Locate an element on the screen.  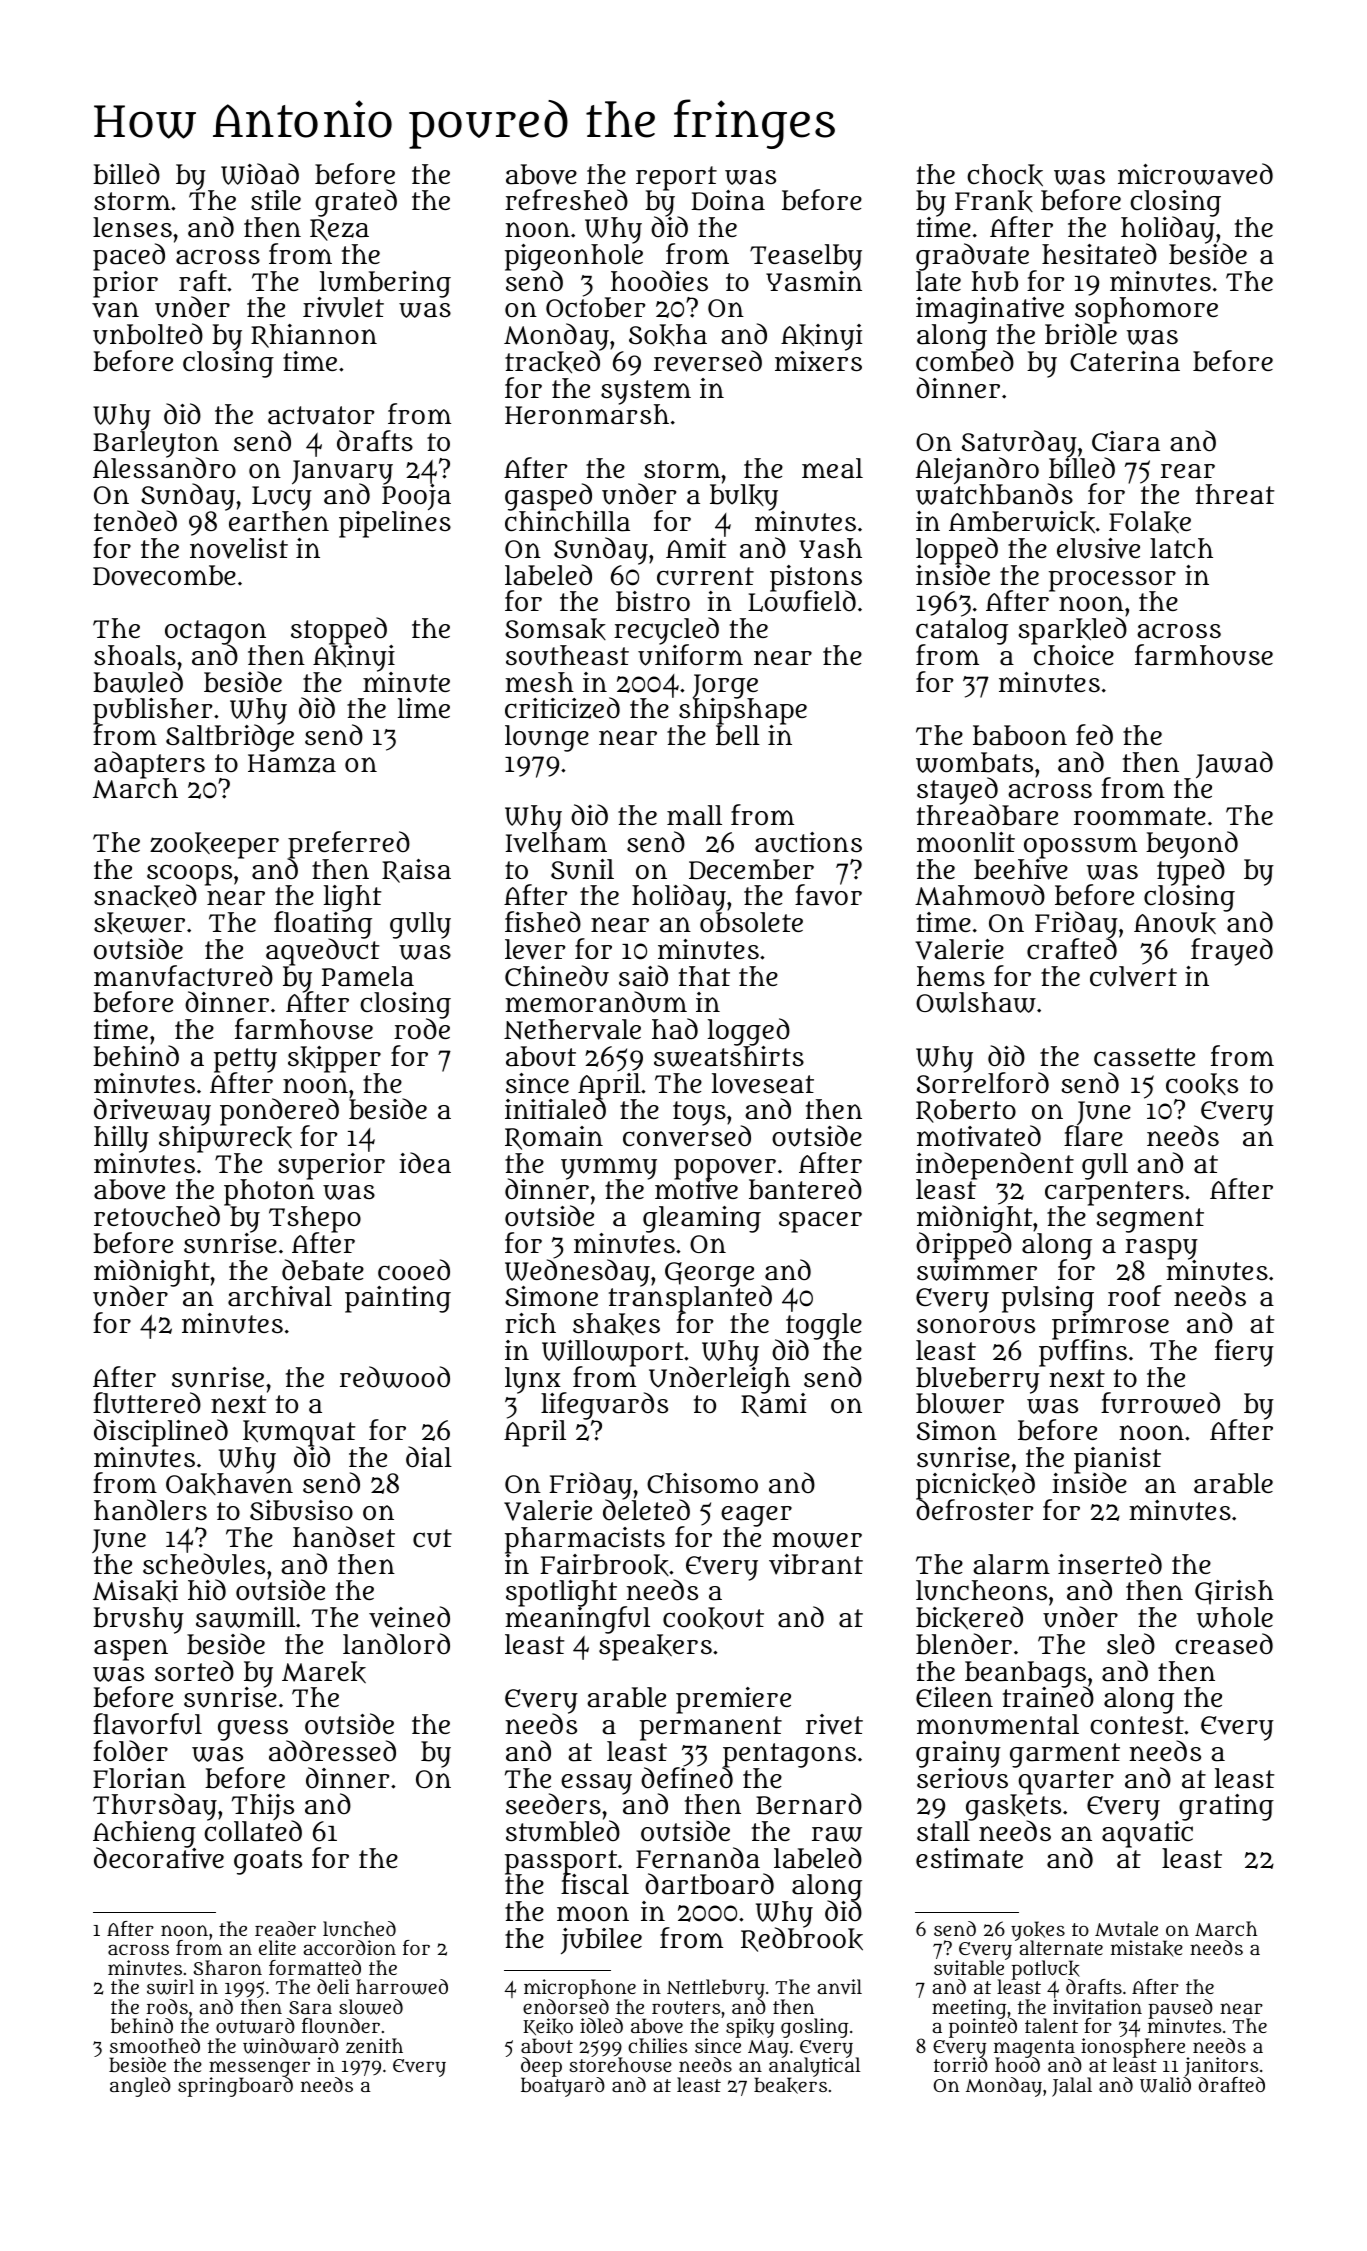
grating is located at coordinates (1226, 1807).
